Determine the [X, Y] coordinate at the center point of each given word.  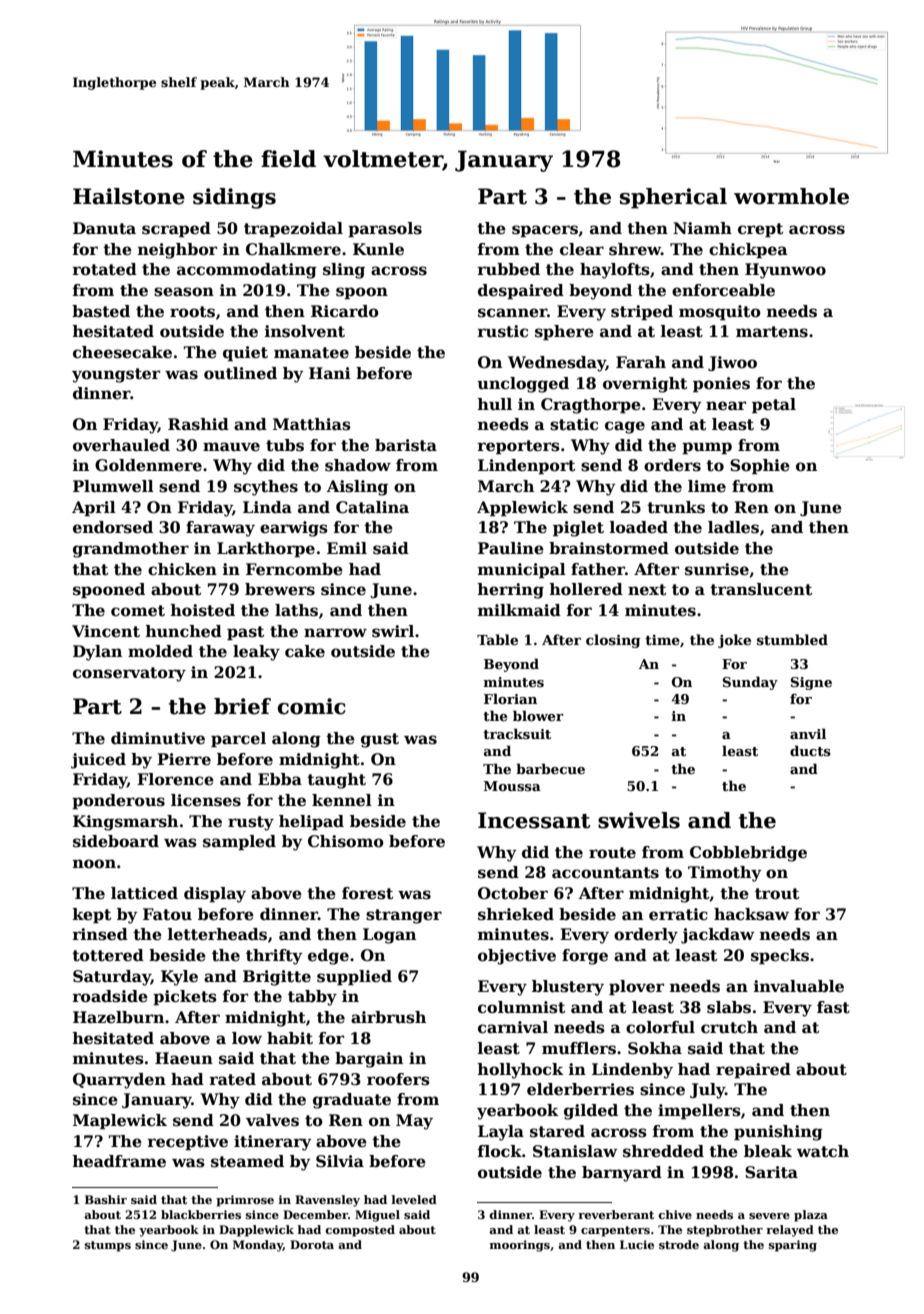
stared [557, 1131]
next [647, 590]
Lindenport [526, 466]
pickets [185, 997]
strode [679, 1244]
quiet [245, 353]
